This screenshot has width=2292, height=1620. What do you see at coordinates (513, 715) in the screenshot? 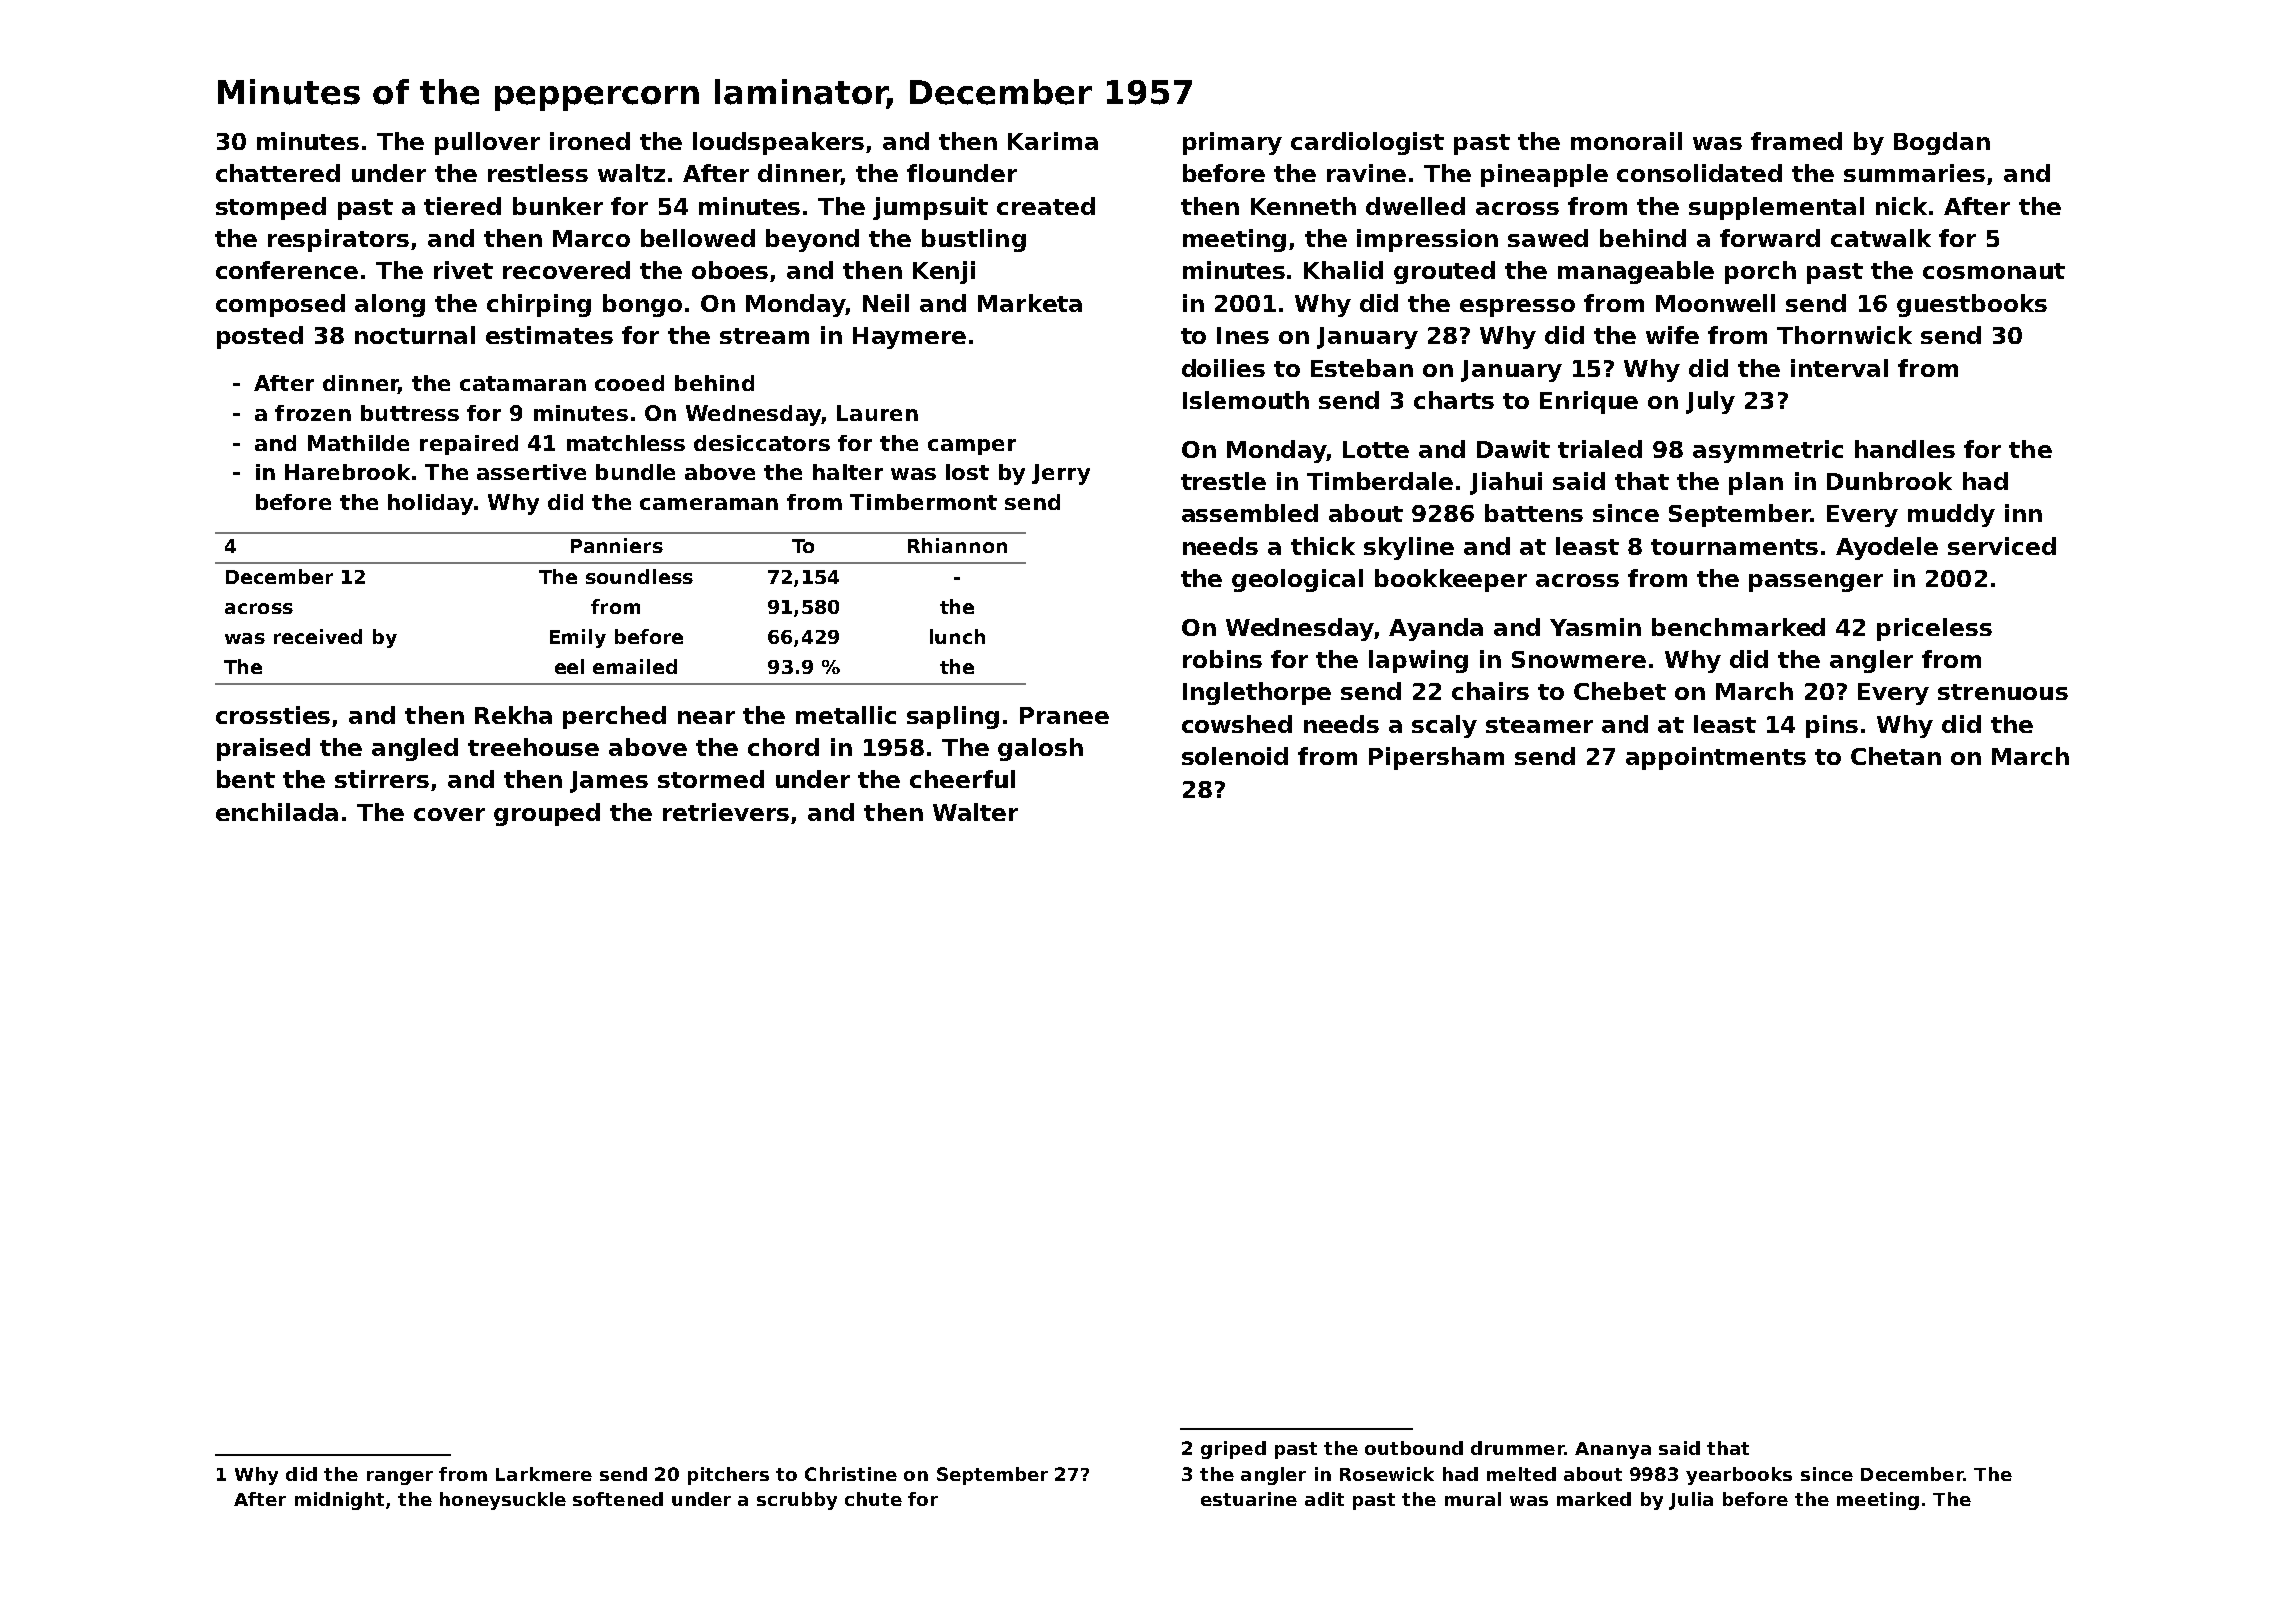
I see `Rekha` at bounding box center [513, 715].
